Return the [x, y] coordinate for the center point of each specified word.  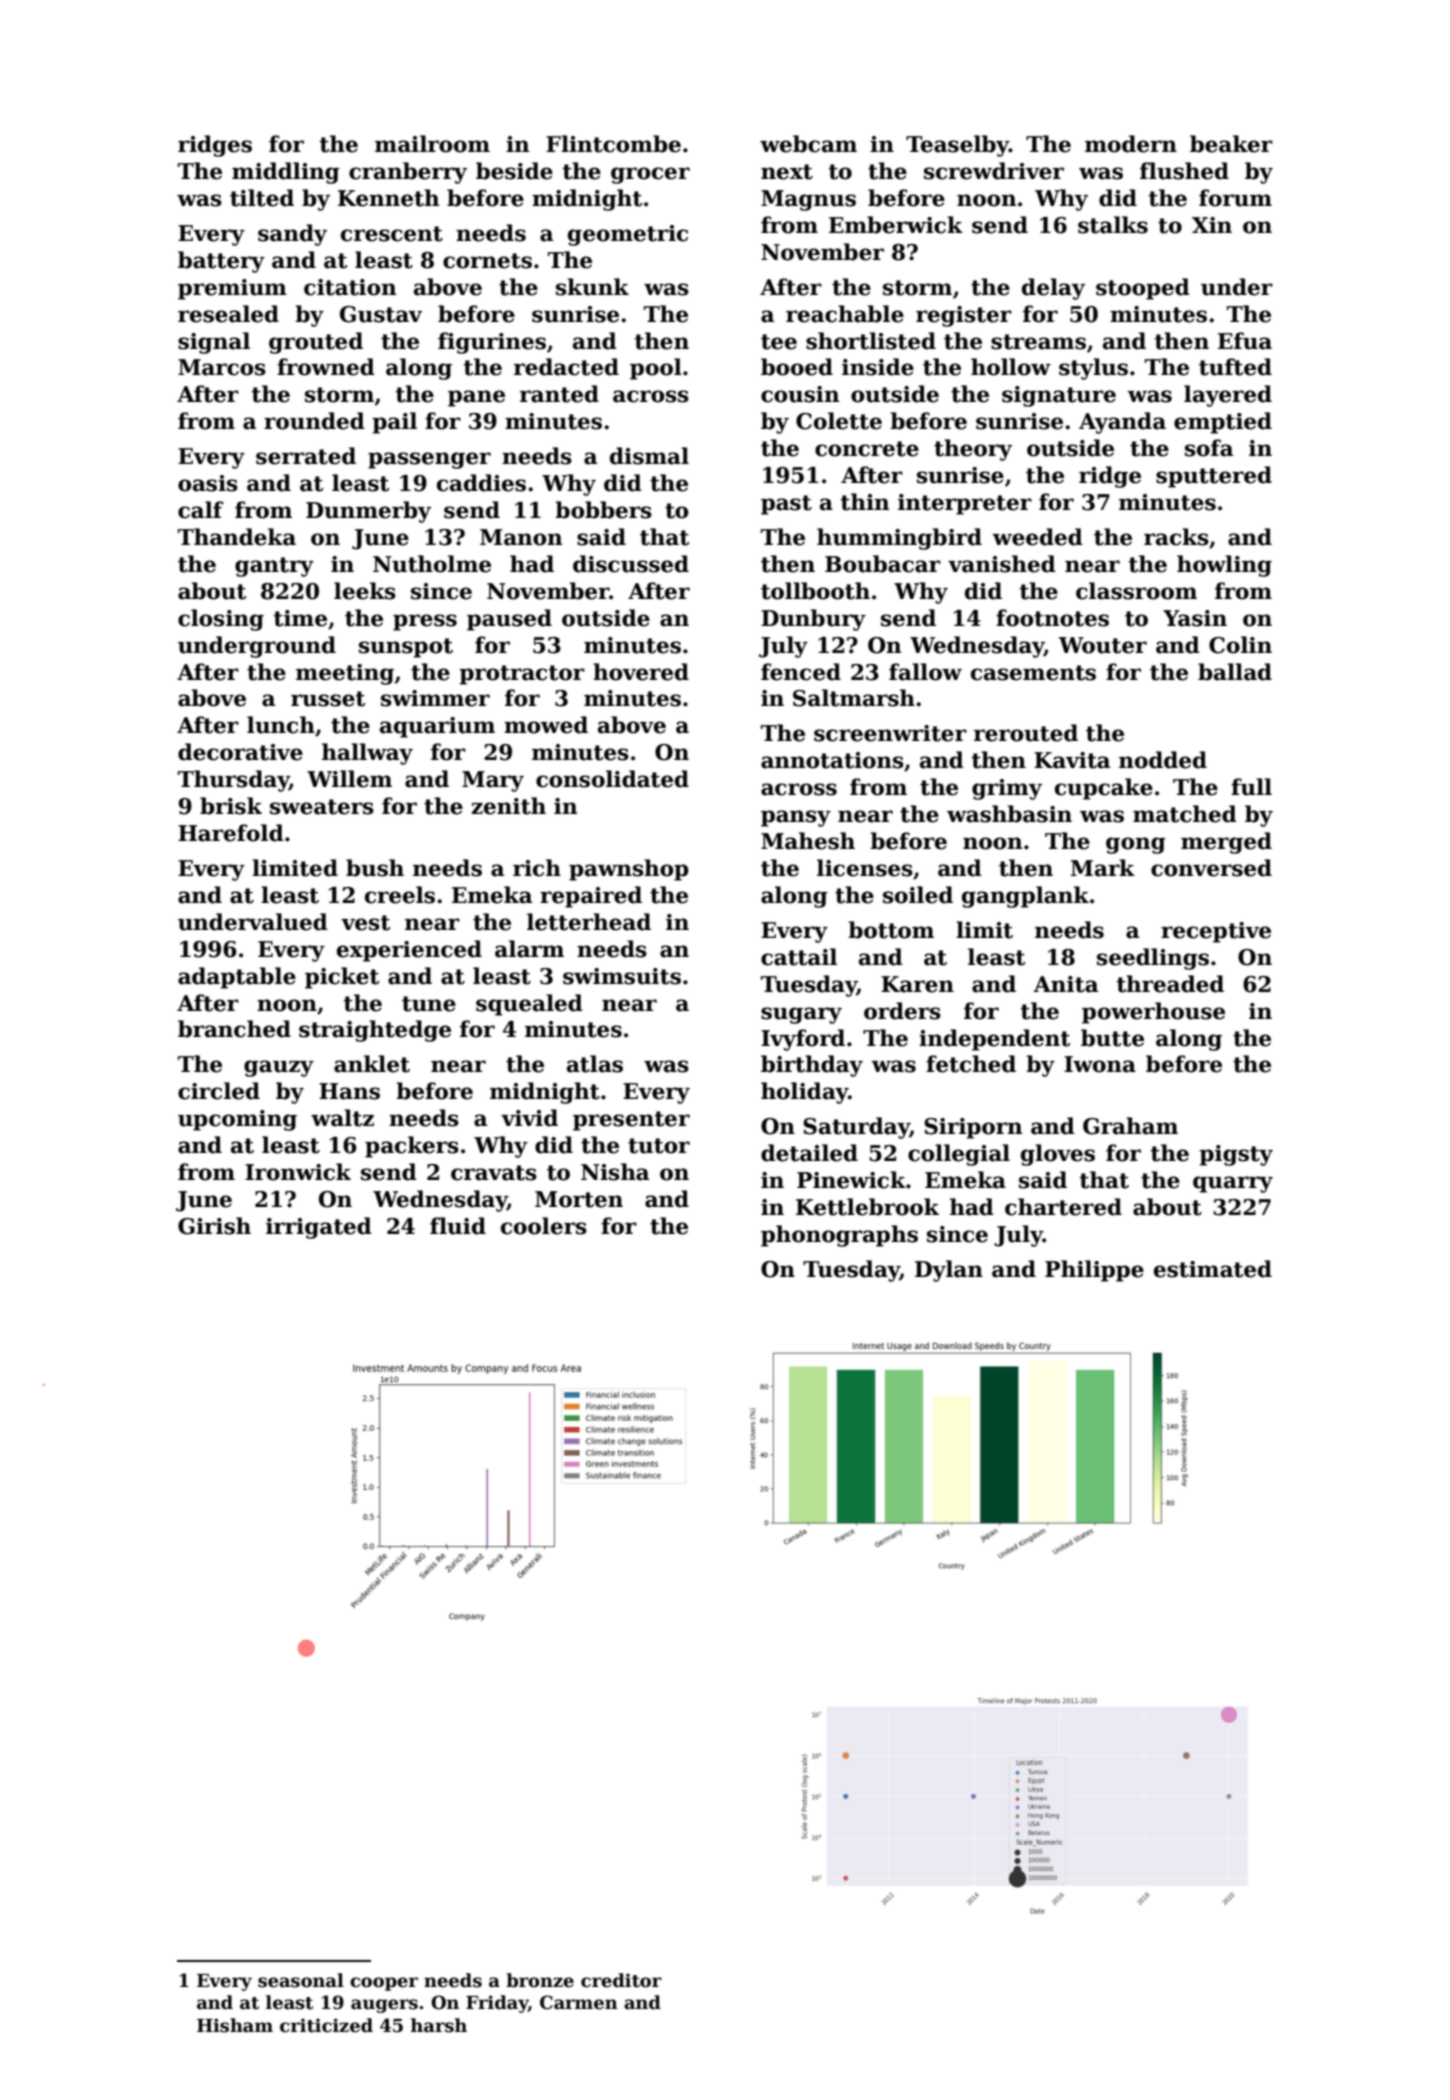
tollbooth [815, 591]
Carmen [579, 2002]
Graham [1130, 1126]
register [964, 316]
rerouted [1026, 733]
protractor [522, 675]
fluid [458, 1226]
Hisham [235, 2025]
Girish [214, 1226]
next [787, 172]
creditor [621, 1980]
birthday [812, 1066]
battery [221, 262]
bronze [540, 1980]
